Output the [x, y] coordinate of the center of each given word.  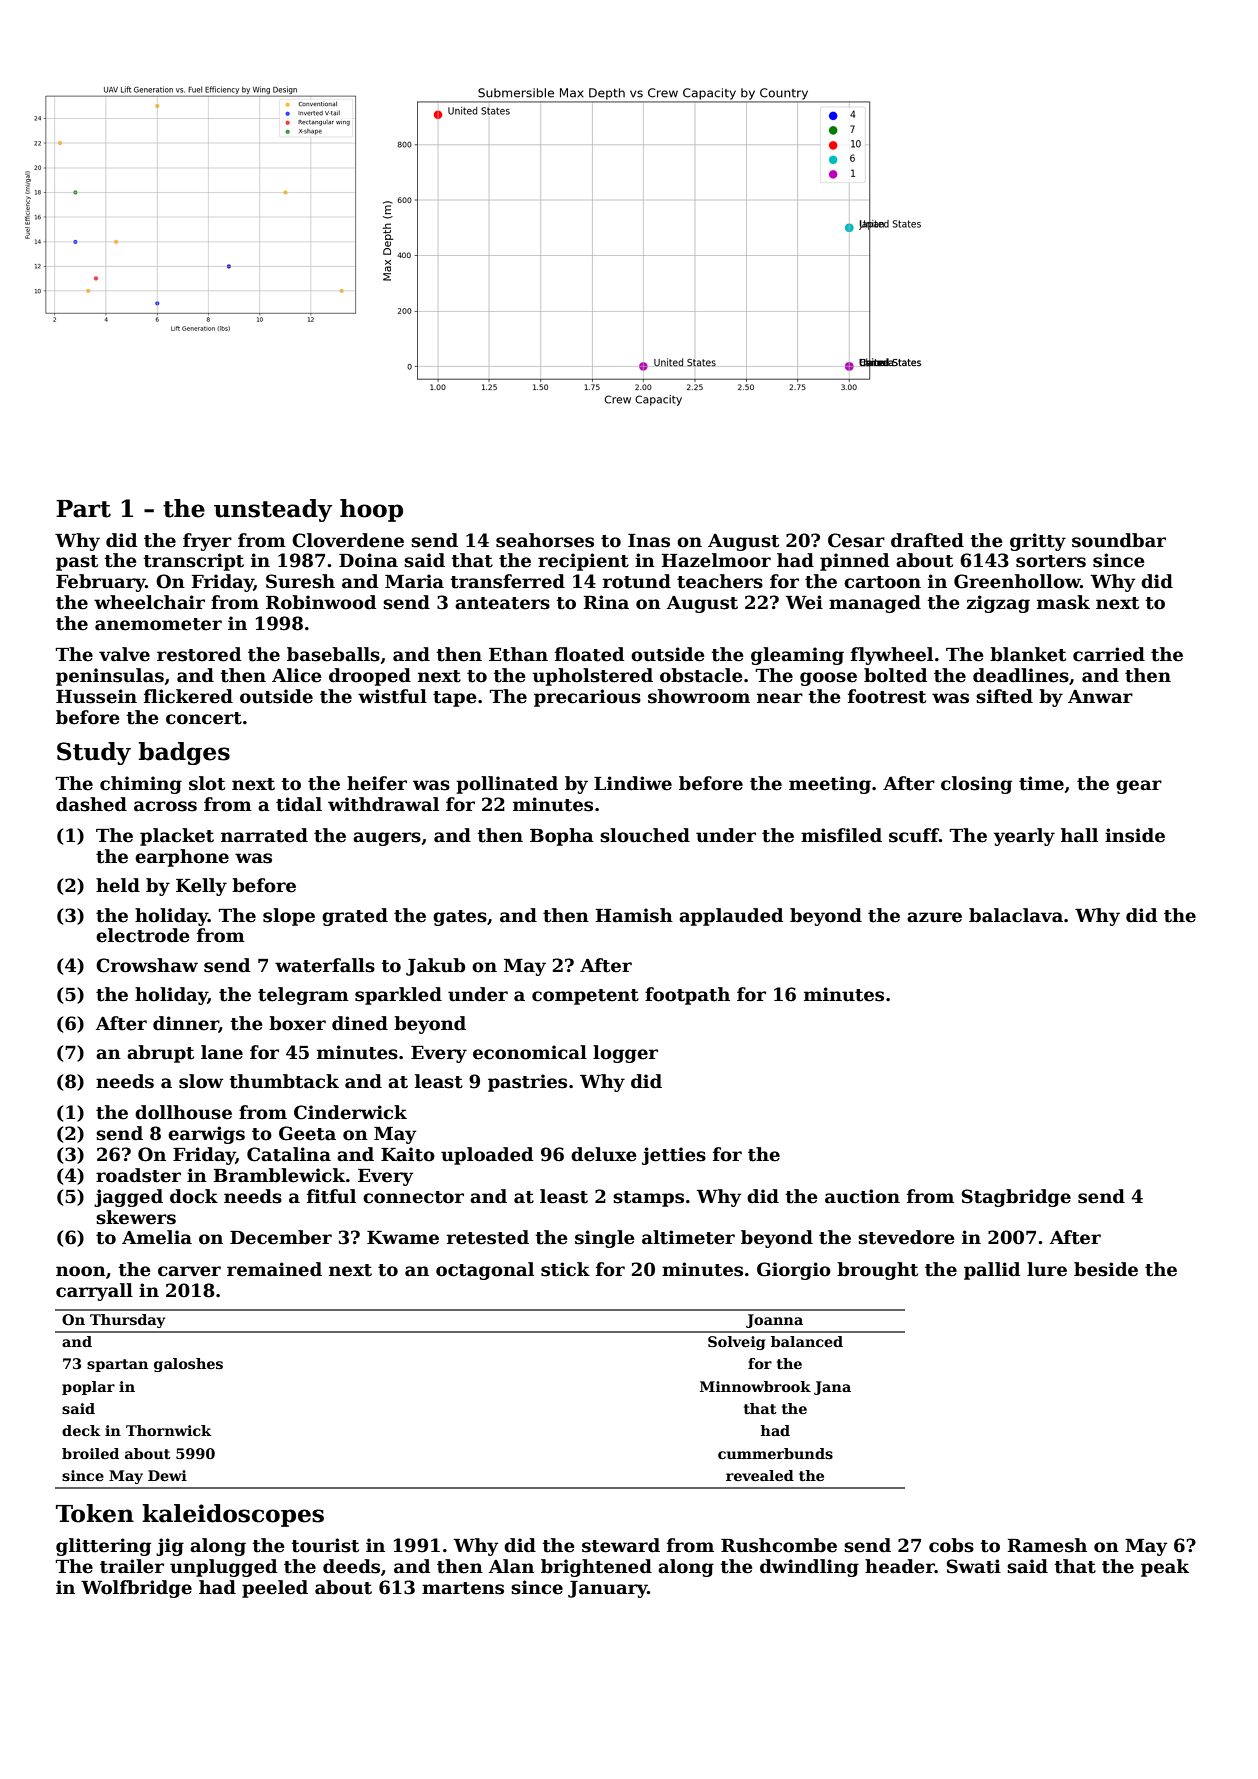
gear [1139, 787]
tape [455, 699]
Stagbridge [1016, 1198]
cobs [951, 1545]
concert [204, 718]
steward [621, 1545]
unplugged [223, 1568]
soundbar [1119, 540]
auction [862, 1196]
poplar [88, 1388]
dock [194, 1196]
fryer [207, 542]
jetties [674, 1156]
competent [585, 997]
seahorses [545, 540]
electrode [143, 935]
